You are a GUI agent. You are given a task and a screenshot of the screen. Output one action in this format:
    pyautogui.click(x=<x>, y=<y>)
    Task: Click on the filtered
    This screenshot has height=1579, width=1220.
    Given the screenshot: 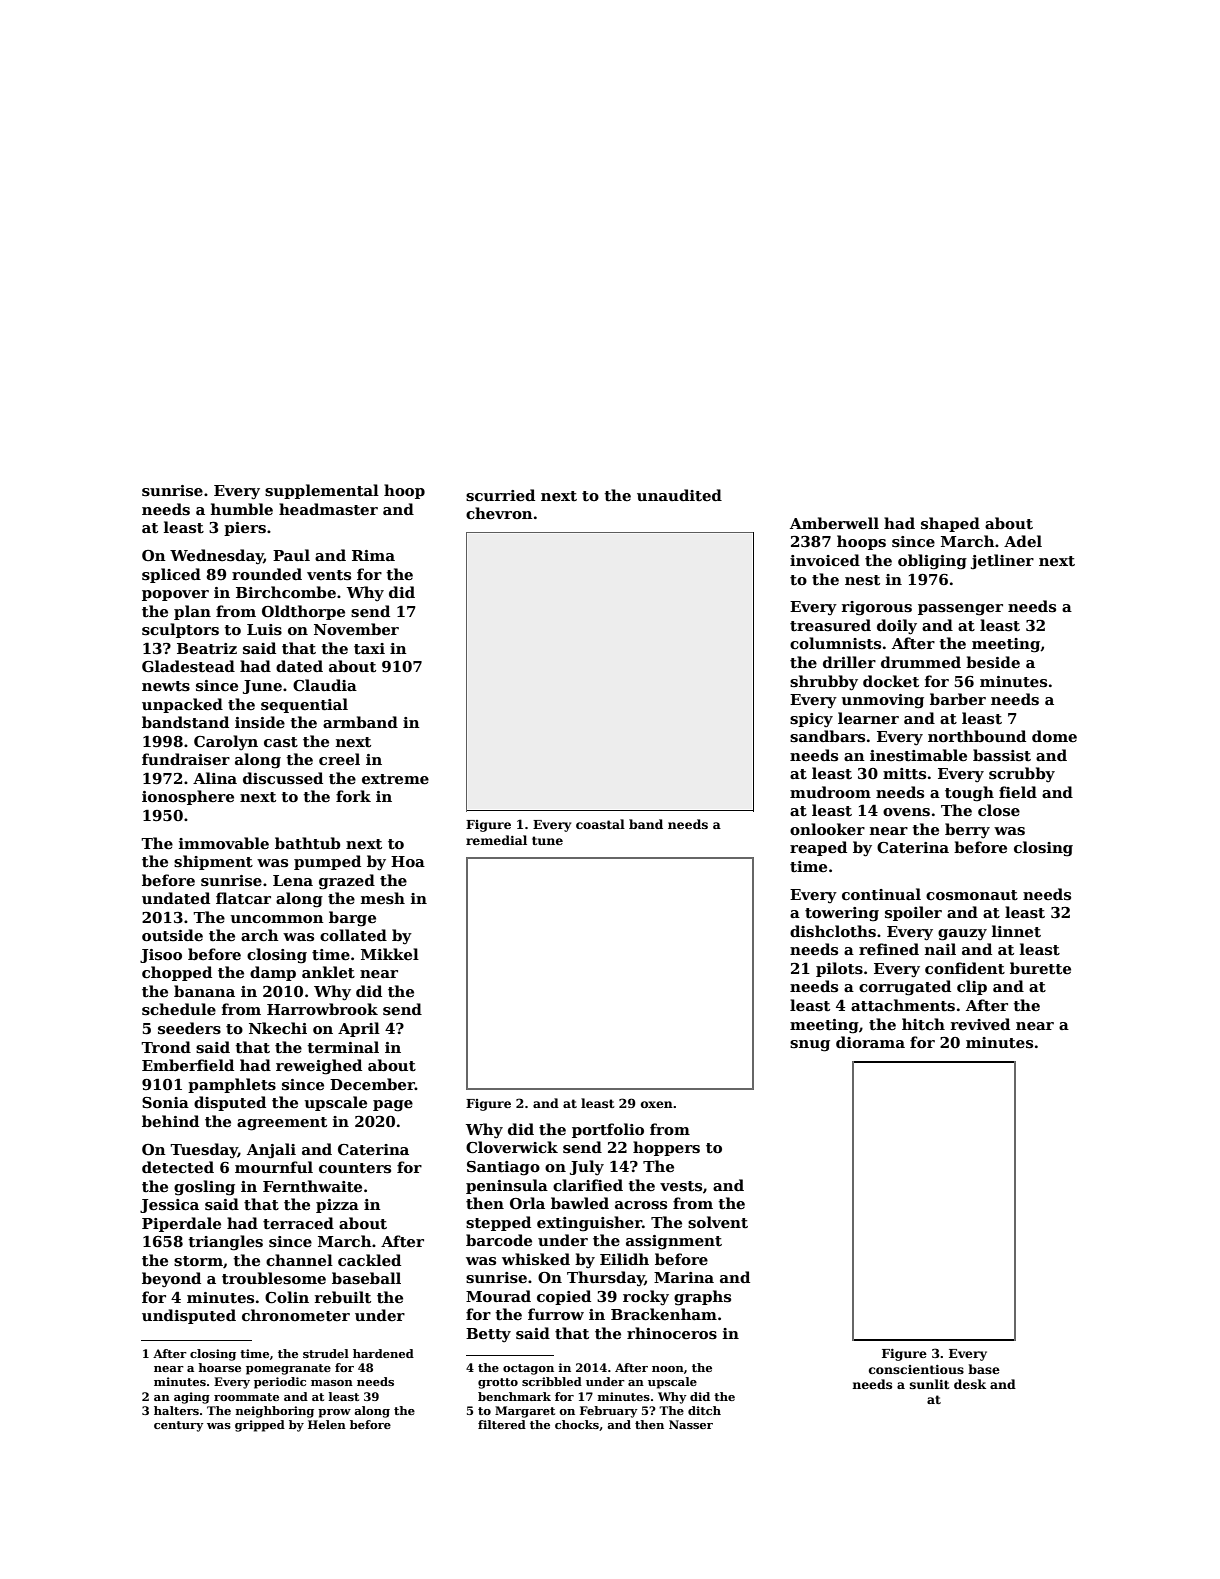 What is the action you would take?
    pyautogui.click(x=502, y=1424)
